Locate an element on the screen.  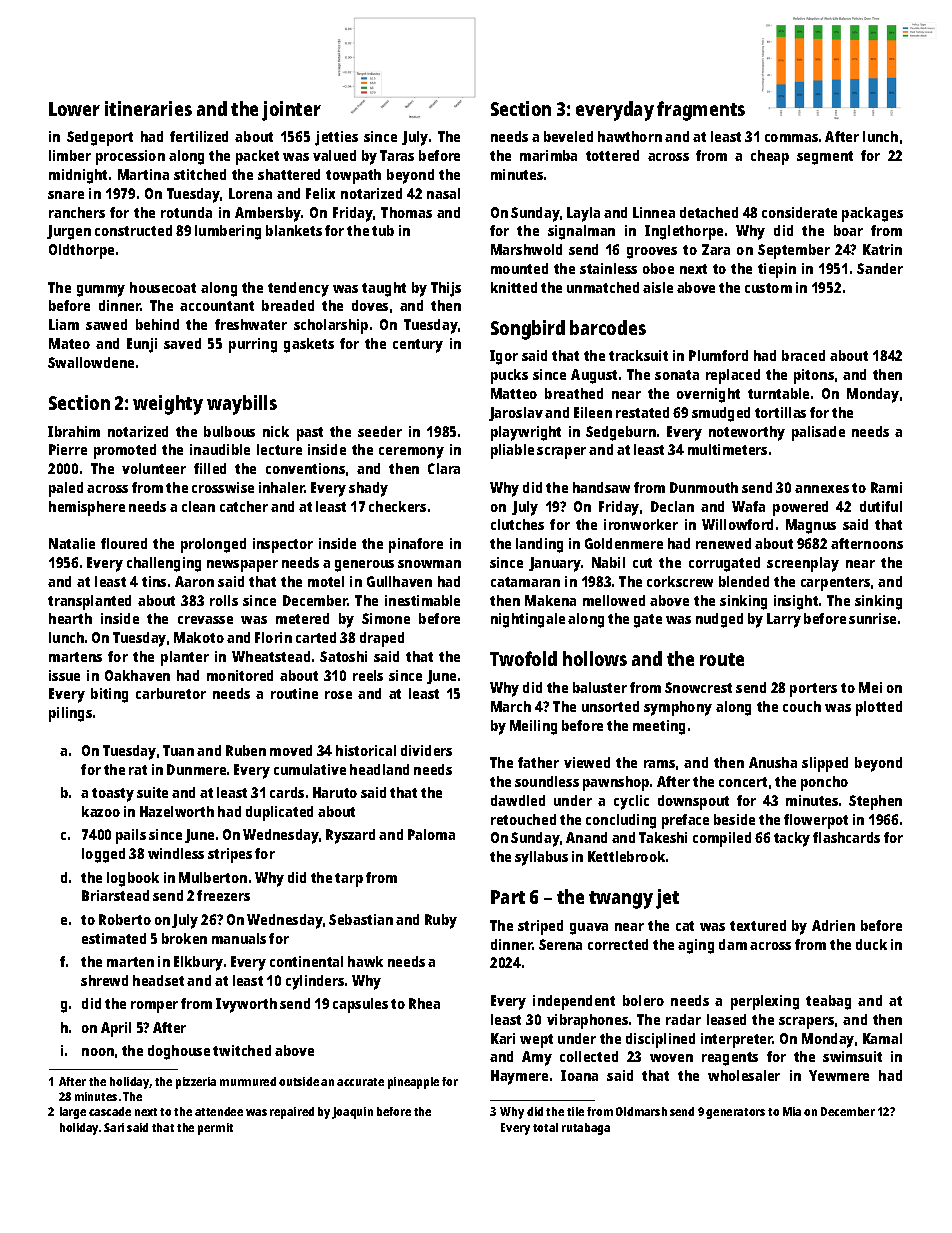
Stephen is located at coordinates (875, 802).
